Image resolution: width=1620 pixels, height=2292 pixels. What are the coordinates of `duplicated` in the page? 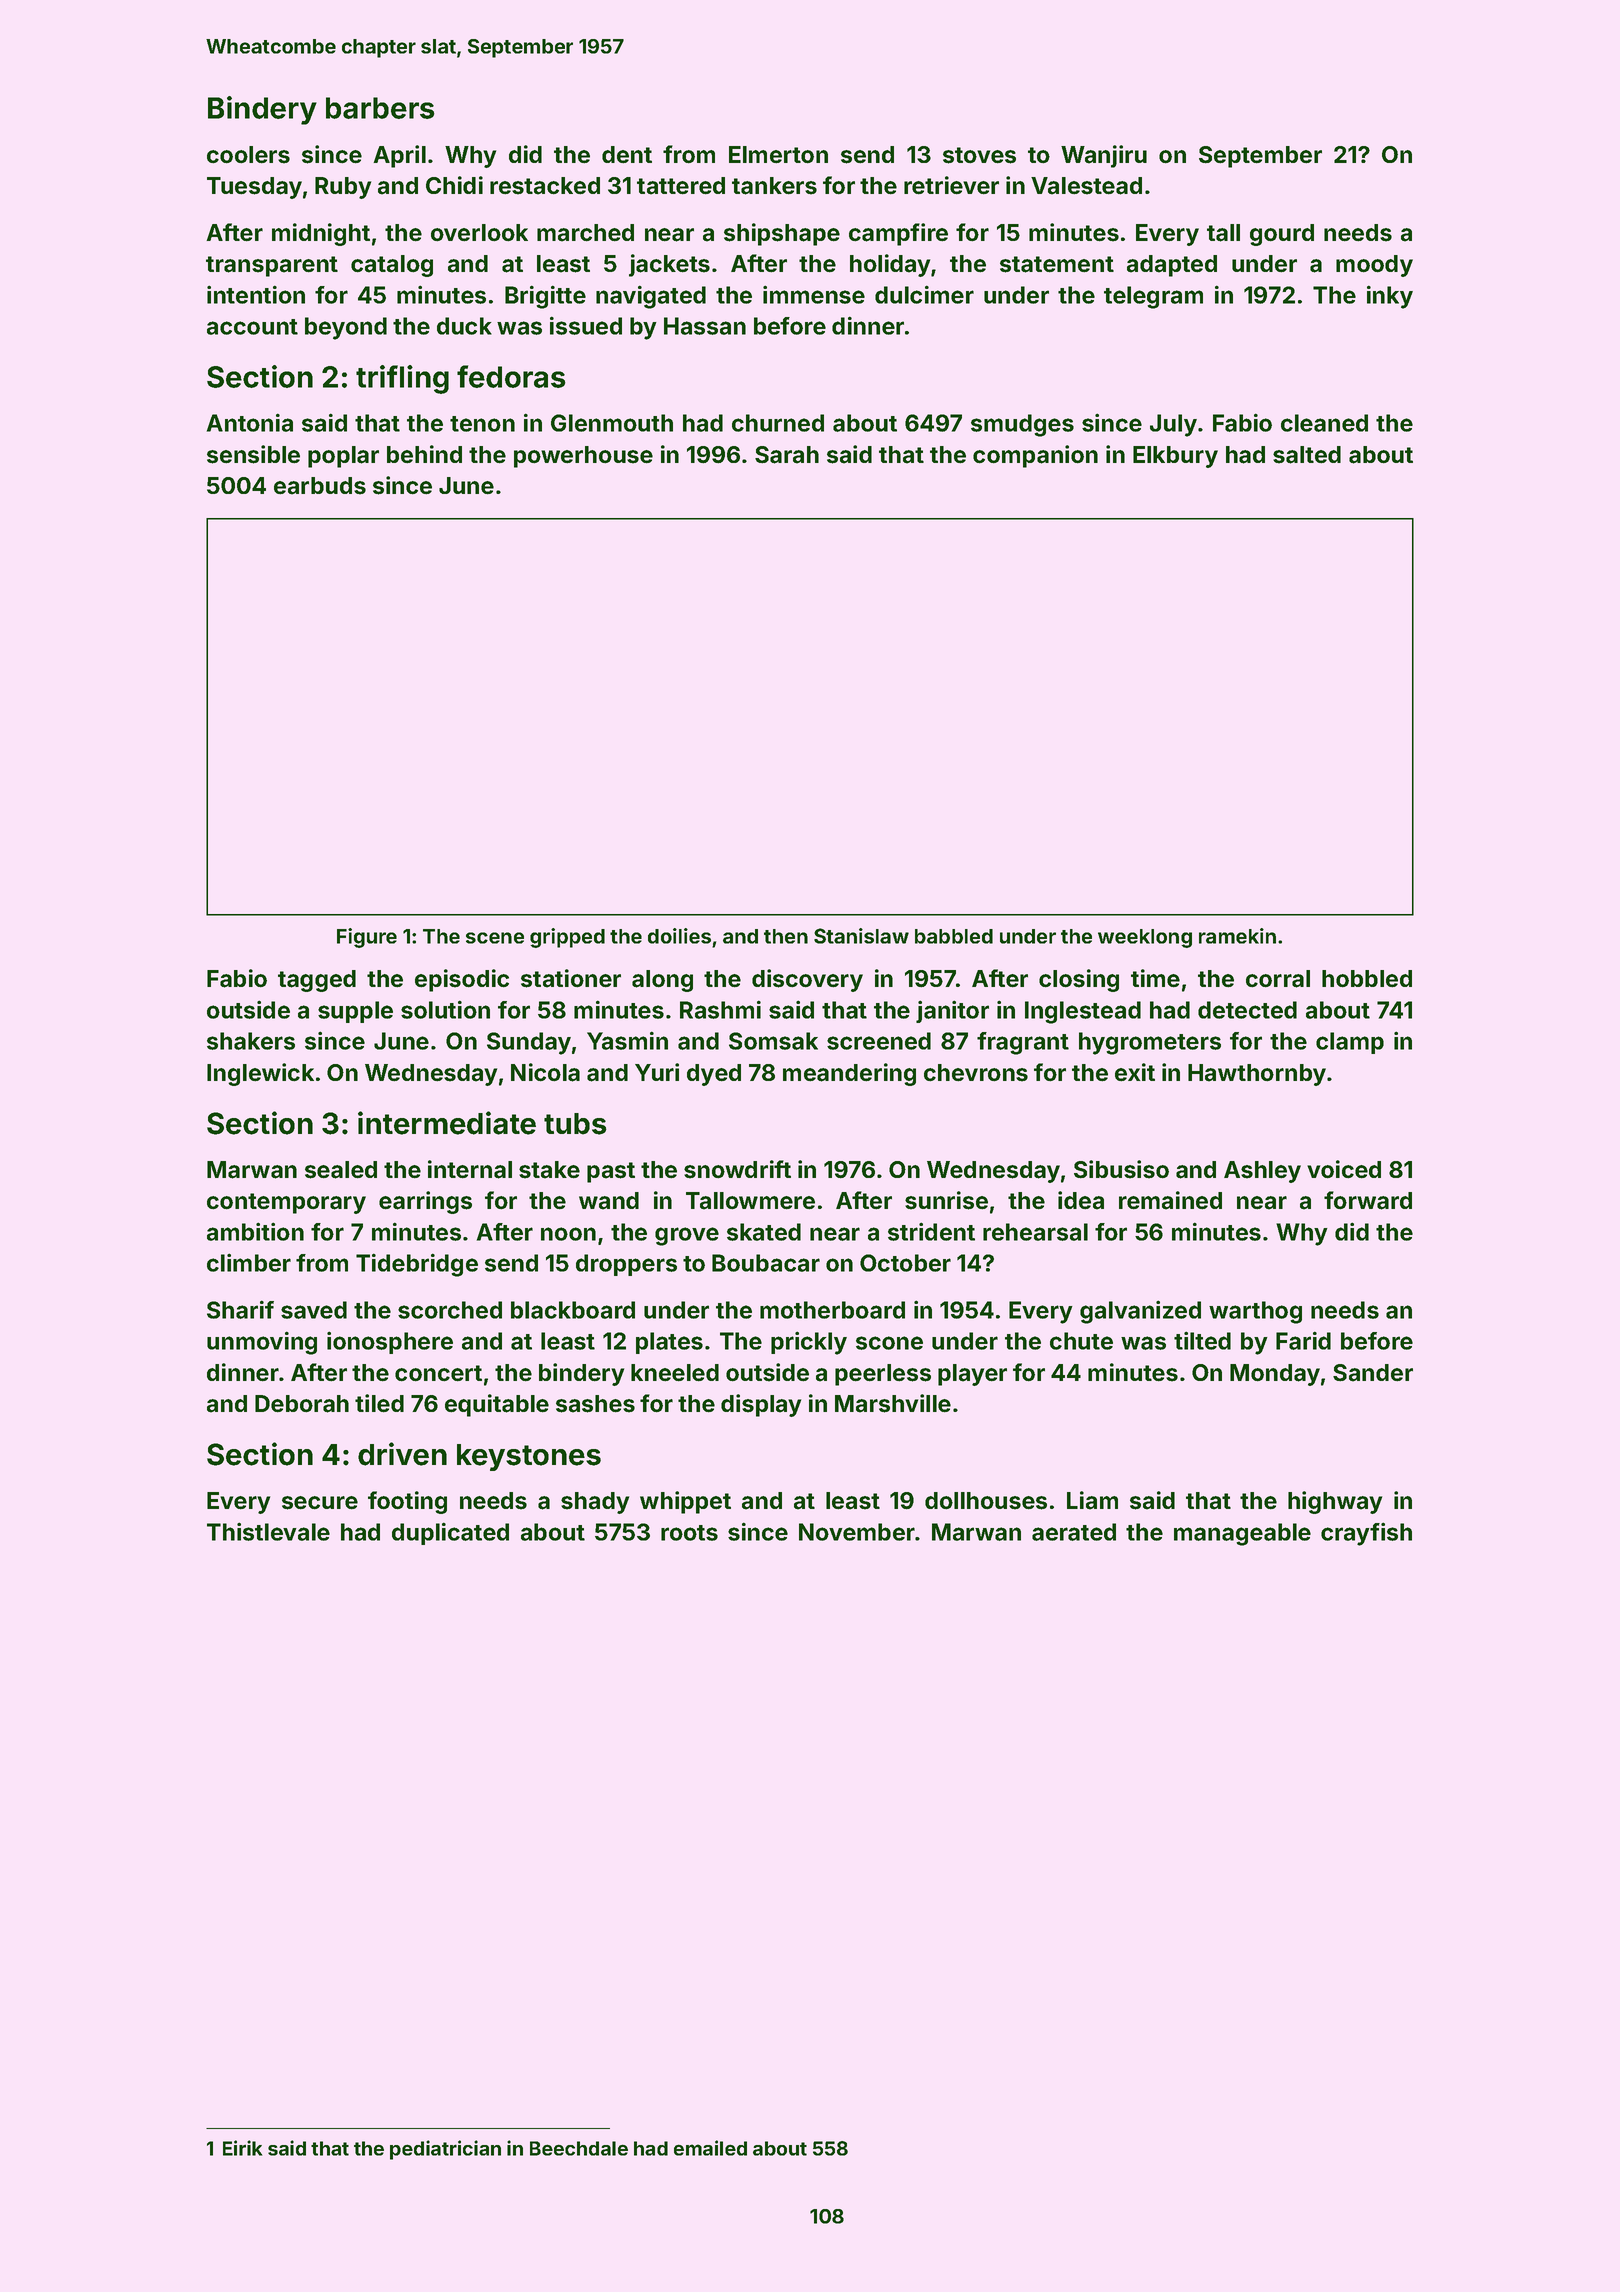 It's located at (450, 1533).
